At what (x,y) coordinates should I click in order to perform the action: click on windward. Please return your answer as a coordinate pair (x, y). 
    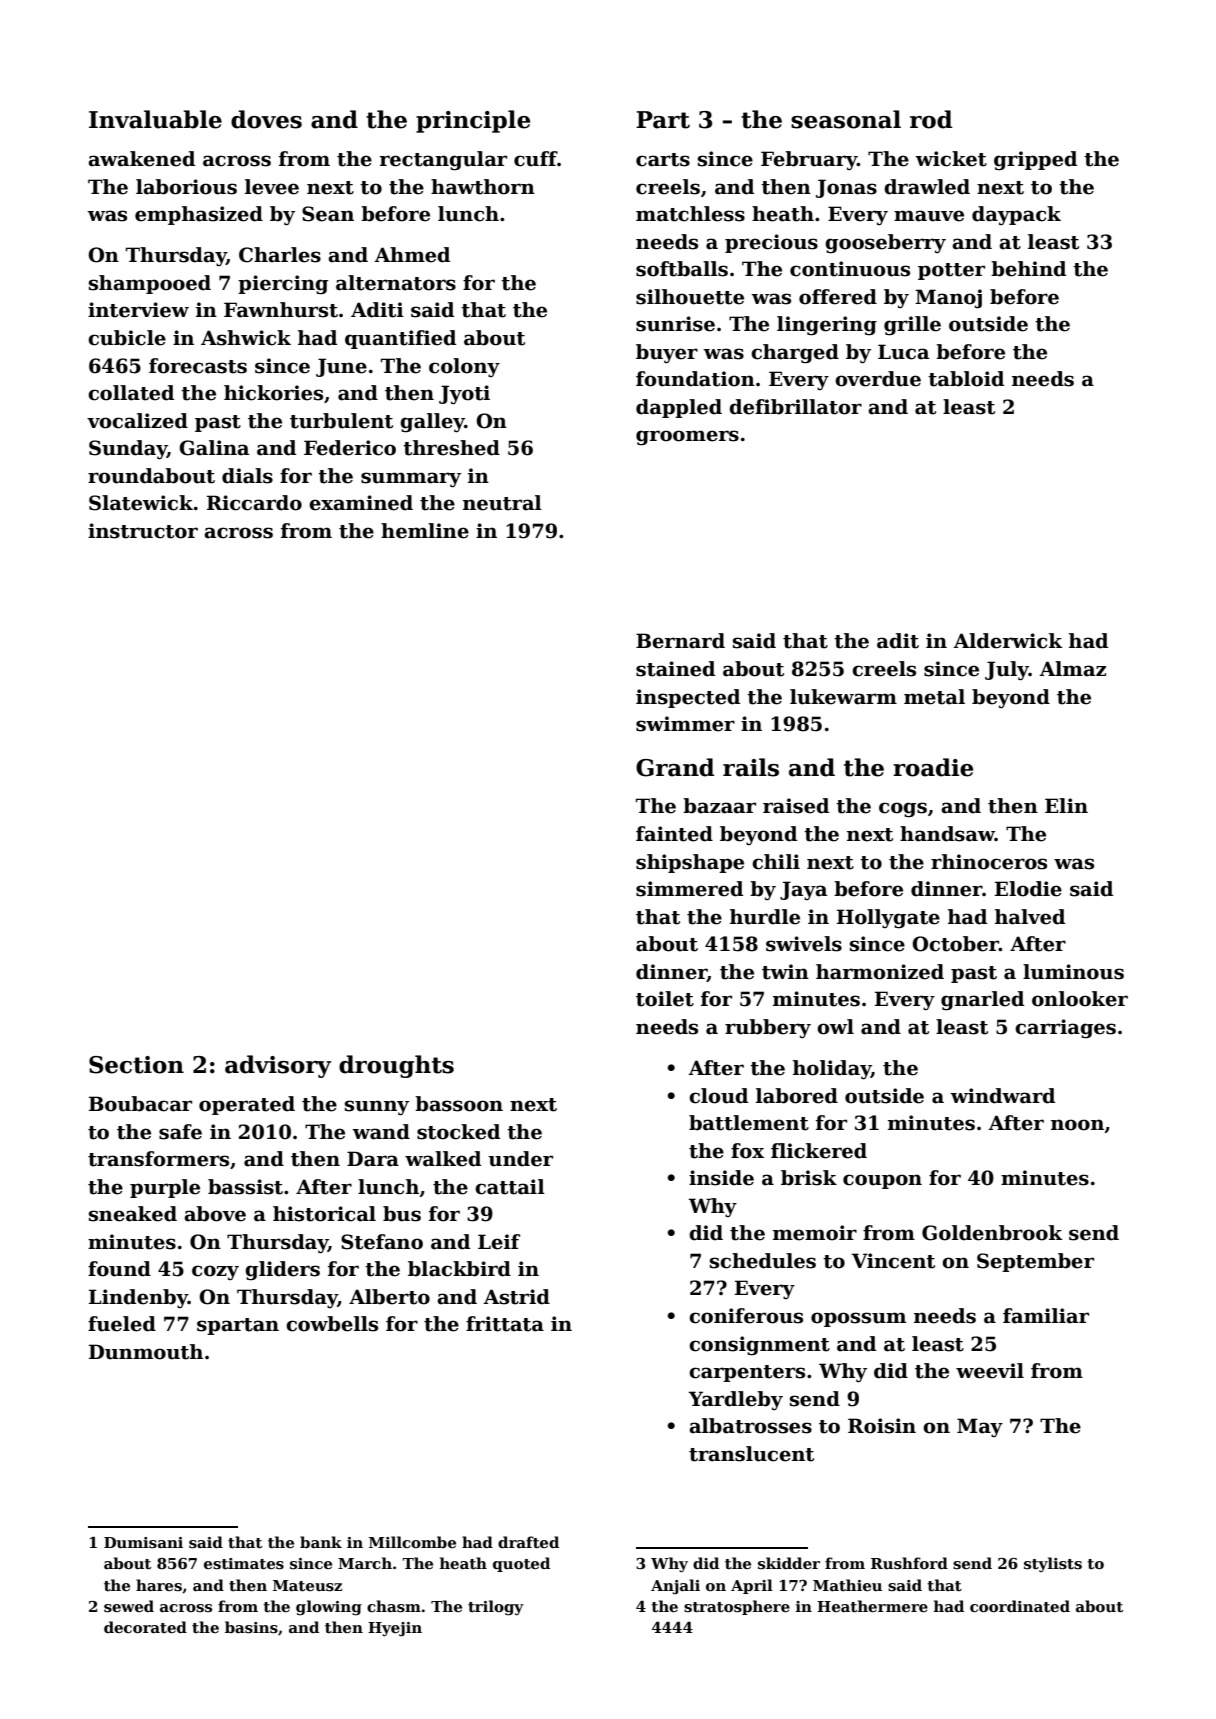
    Looking at the image, I should click on (1002, 1096).
